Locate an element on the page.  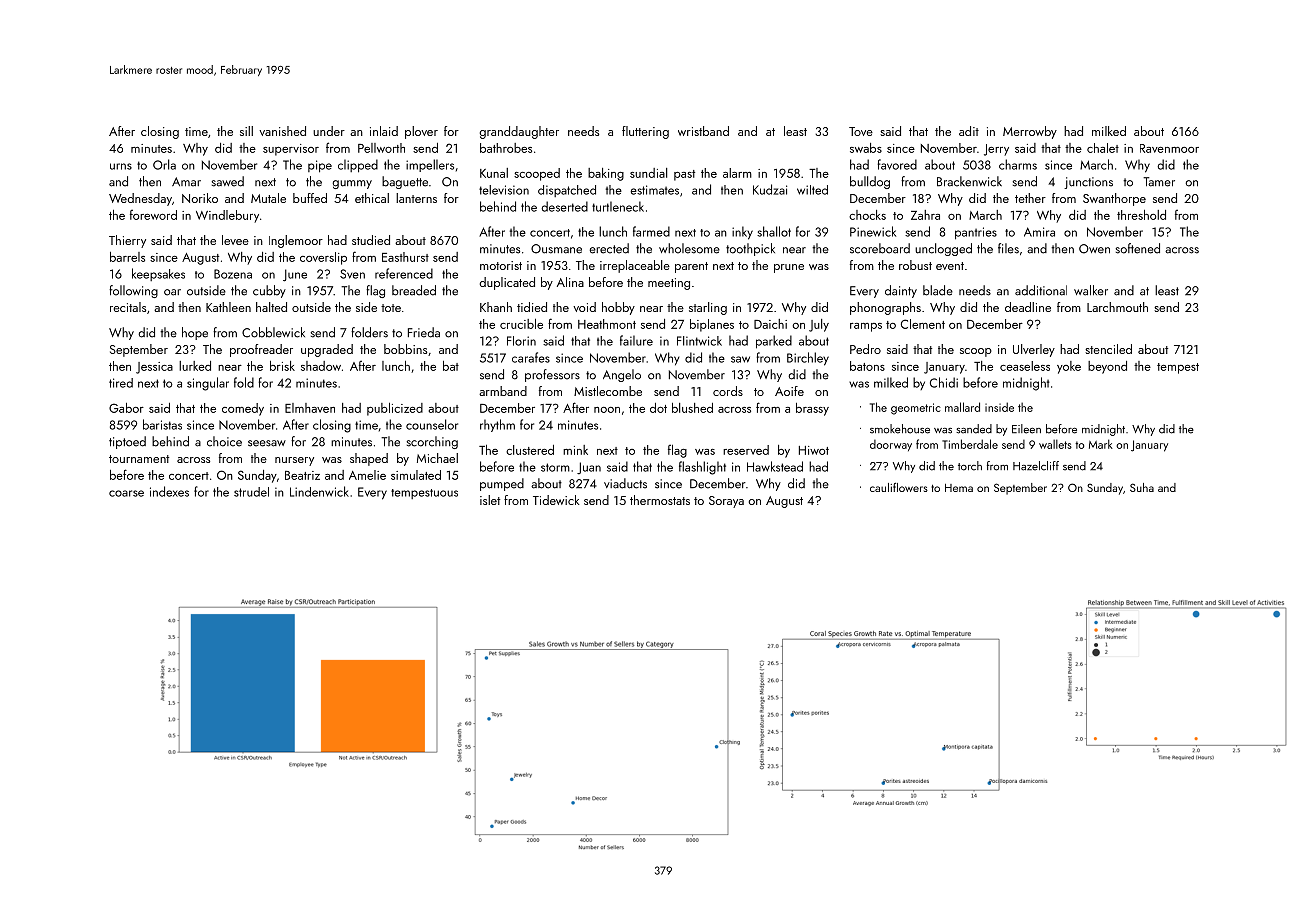
walker is located at coordinates (1091, 290).
